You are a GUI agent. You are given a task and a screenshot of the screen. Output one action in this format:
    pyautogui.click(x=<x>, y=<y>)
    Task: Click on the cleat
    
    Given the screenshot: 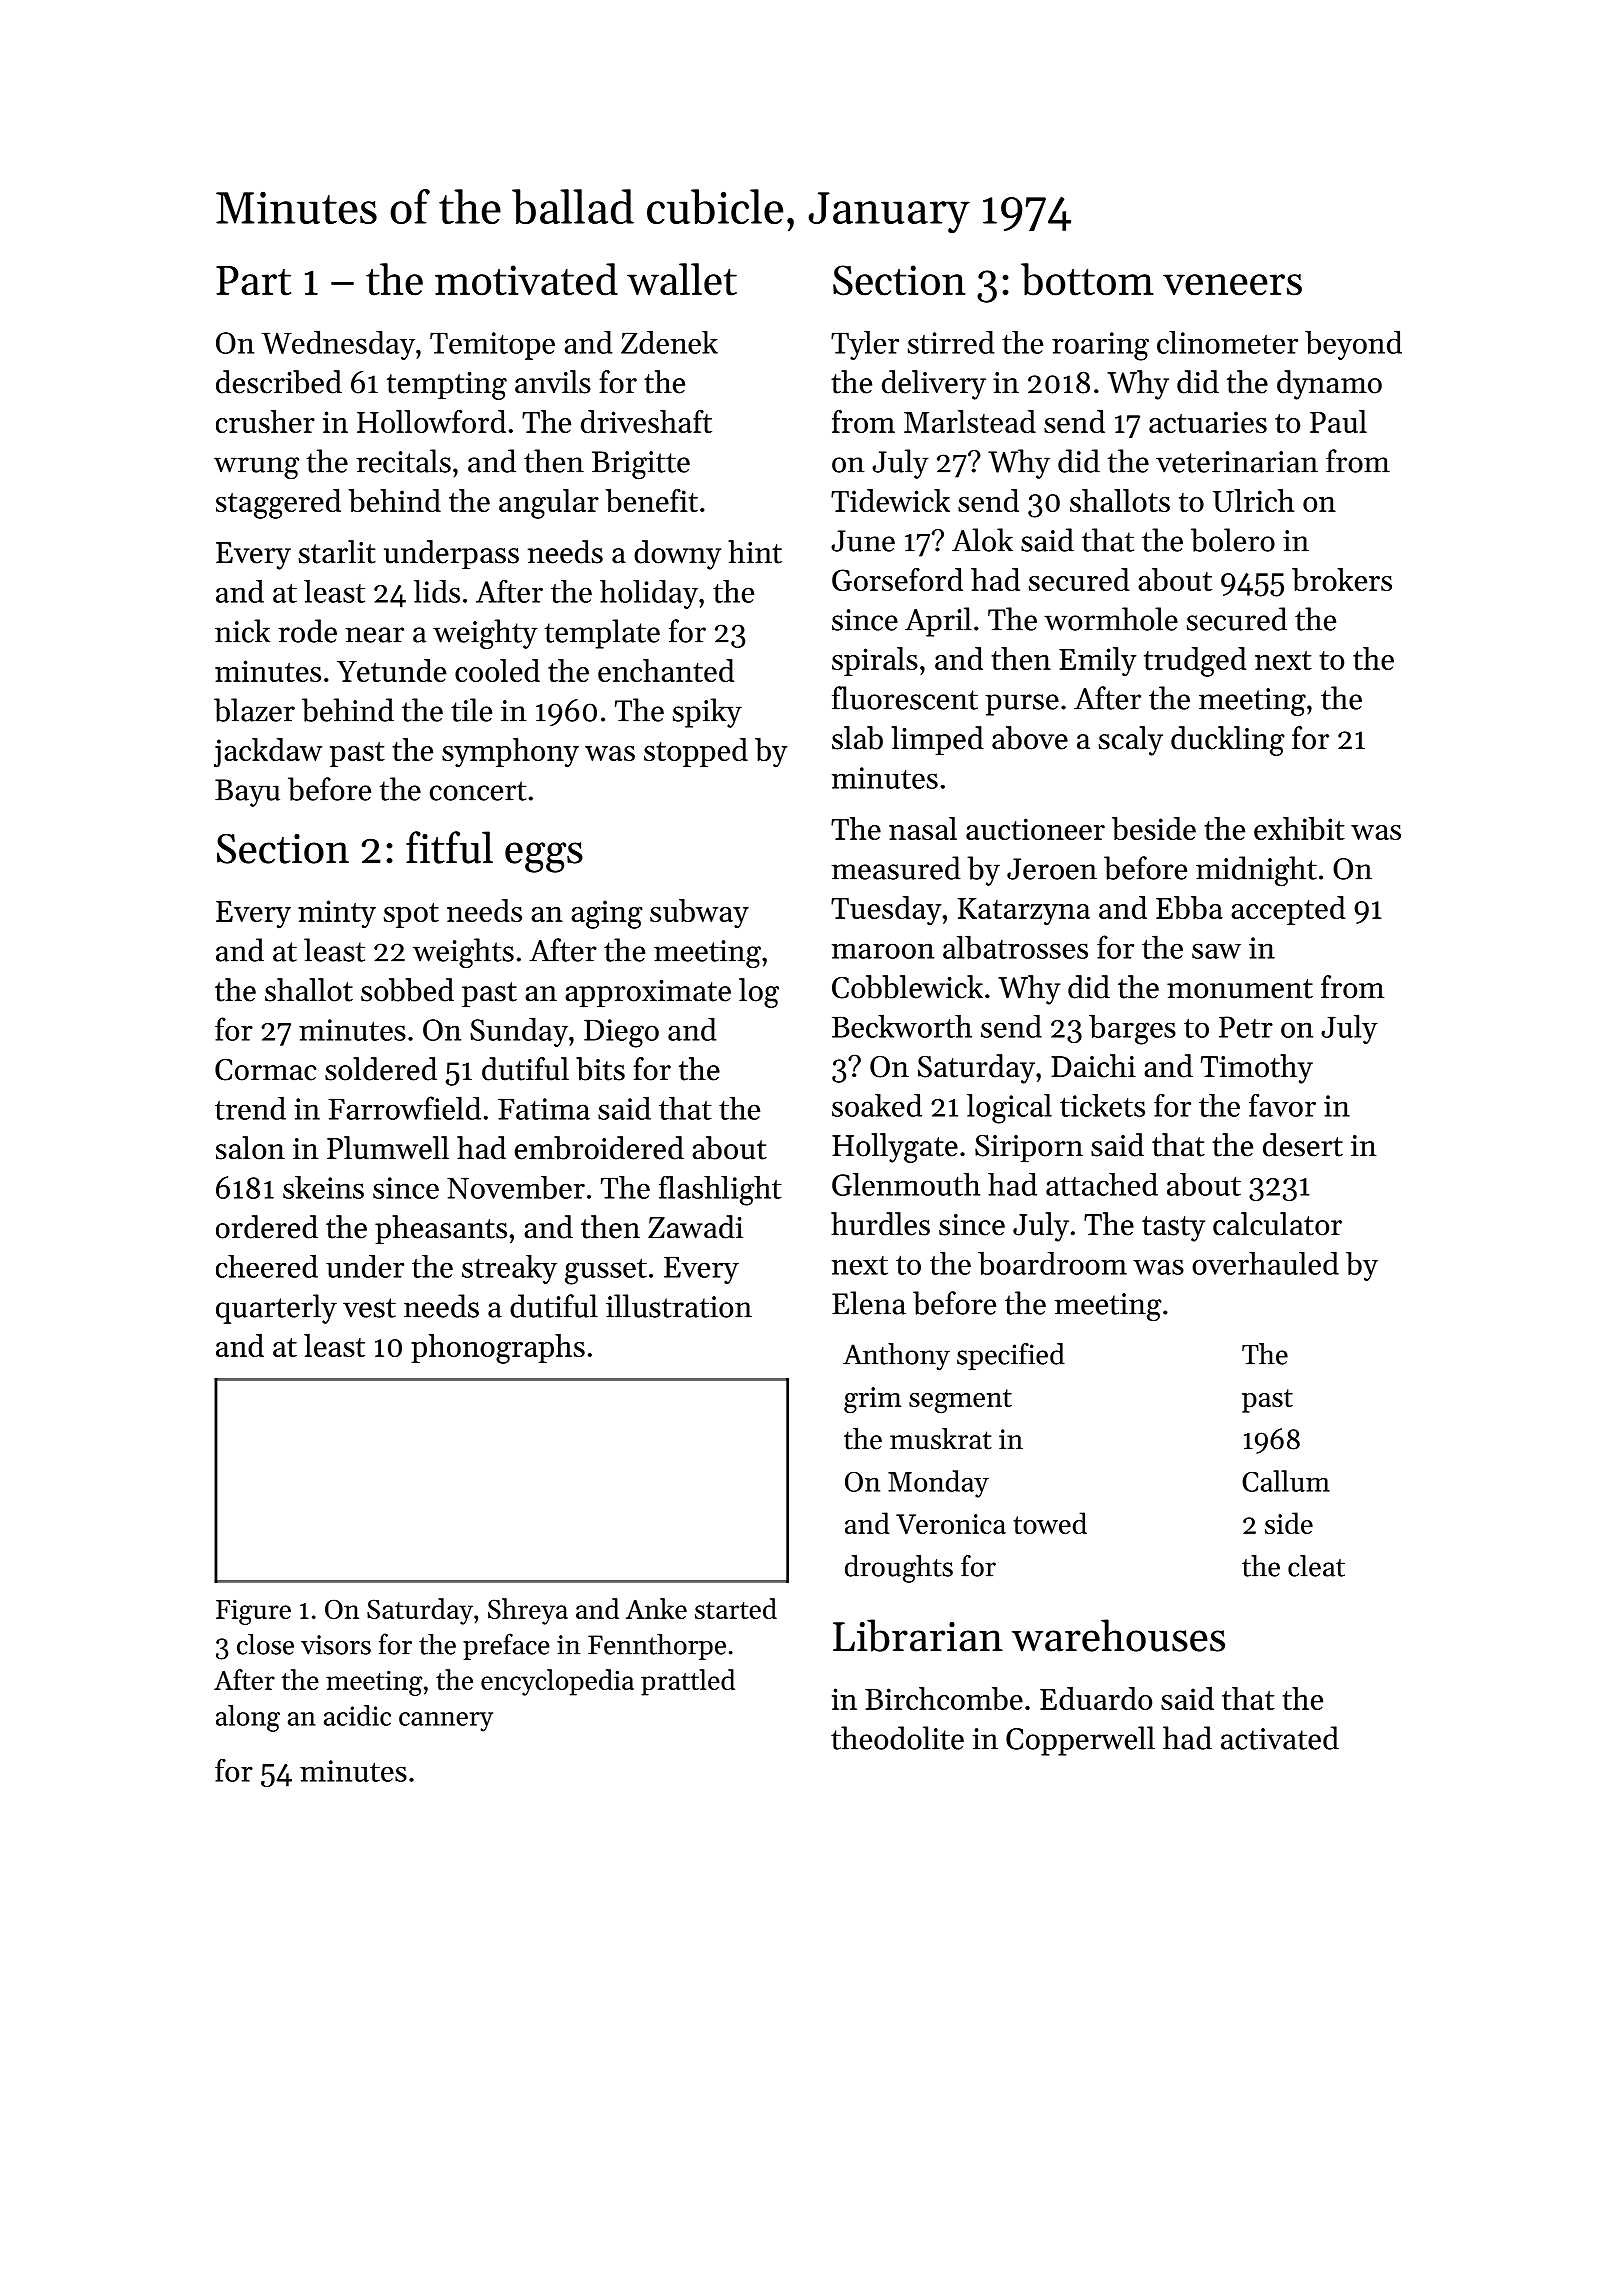 What is the action you would take?
    pyautogui.click(x=1316, y=1566)
